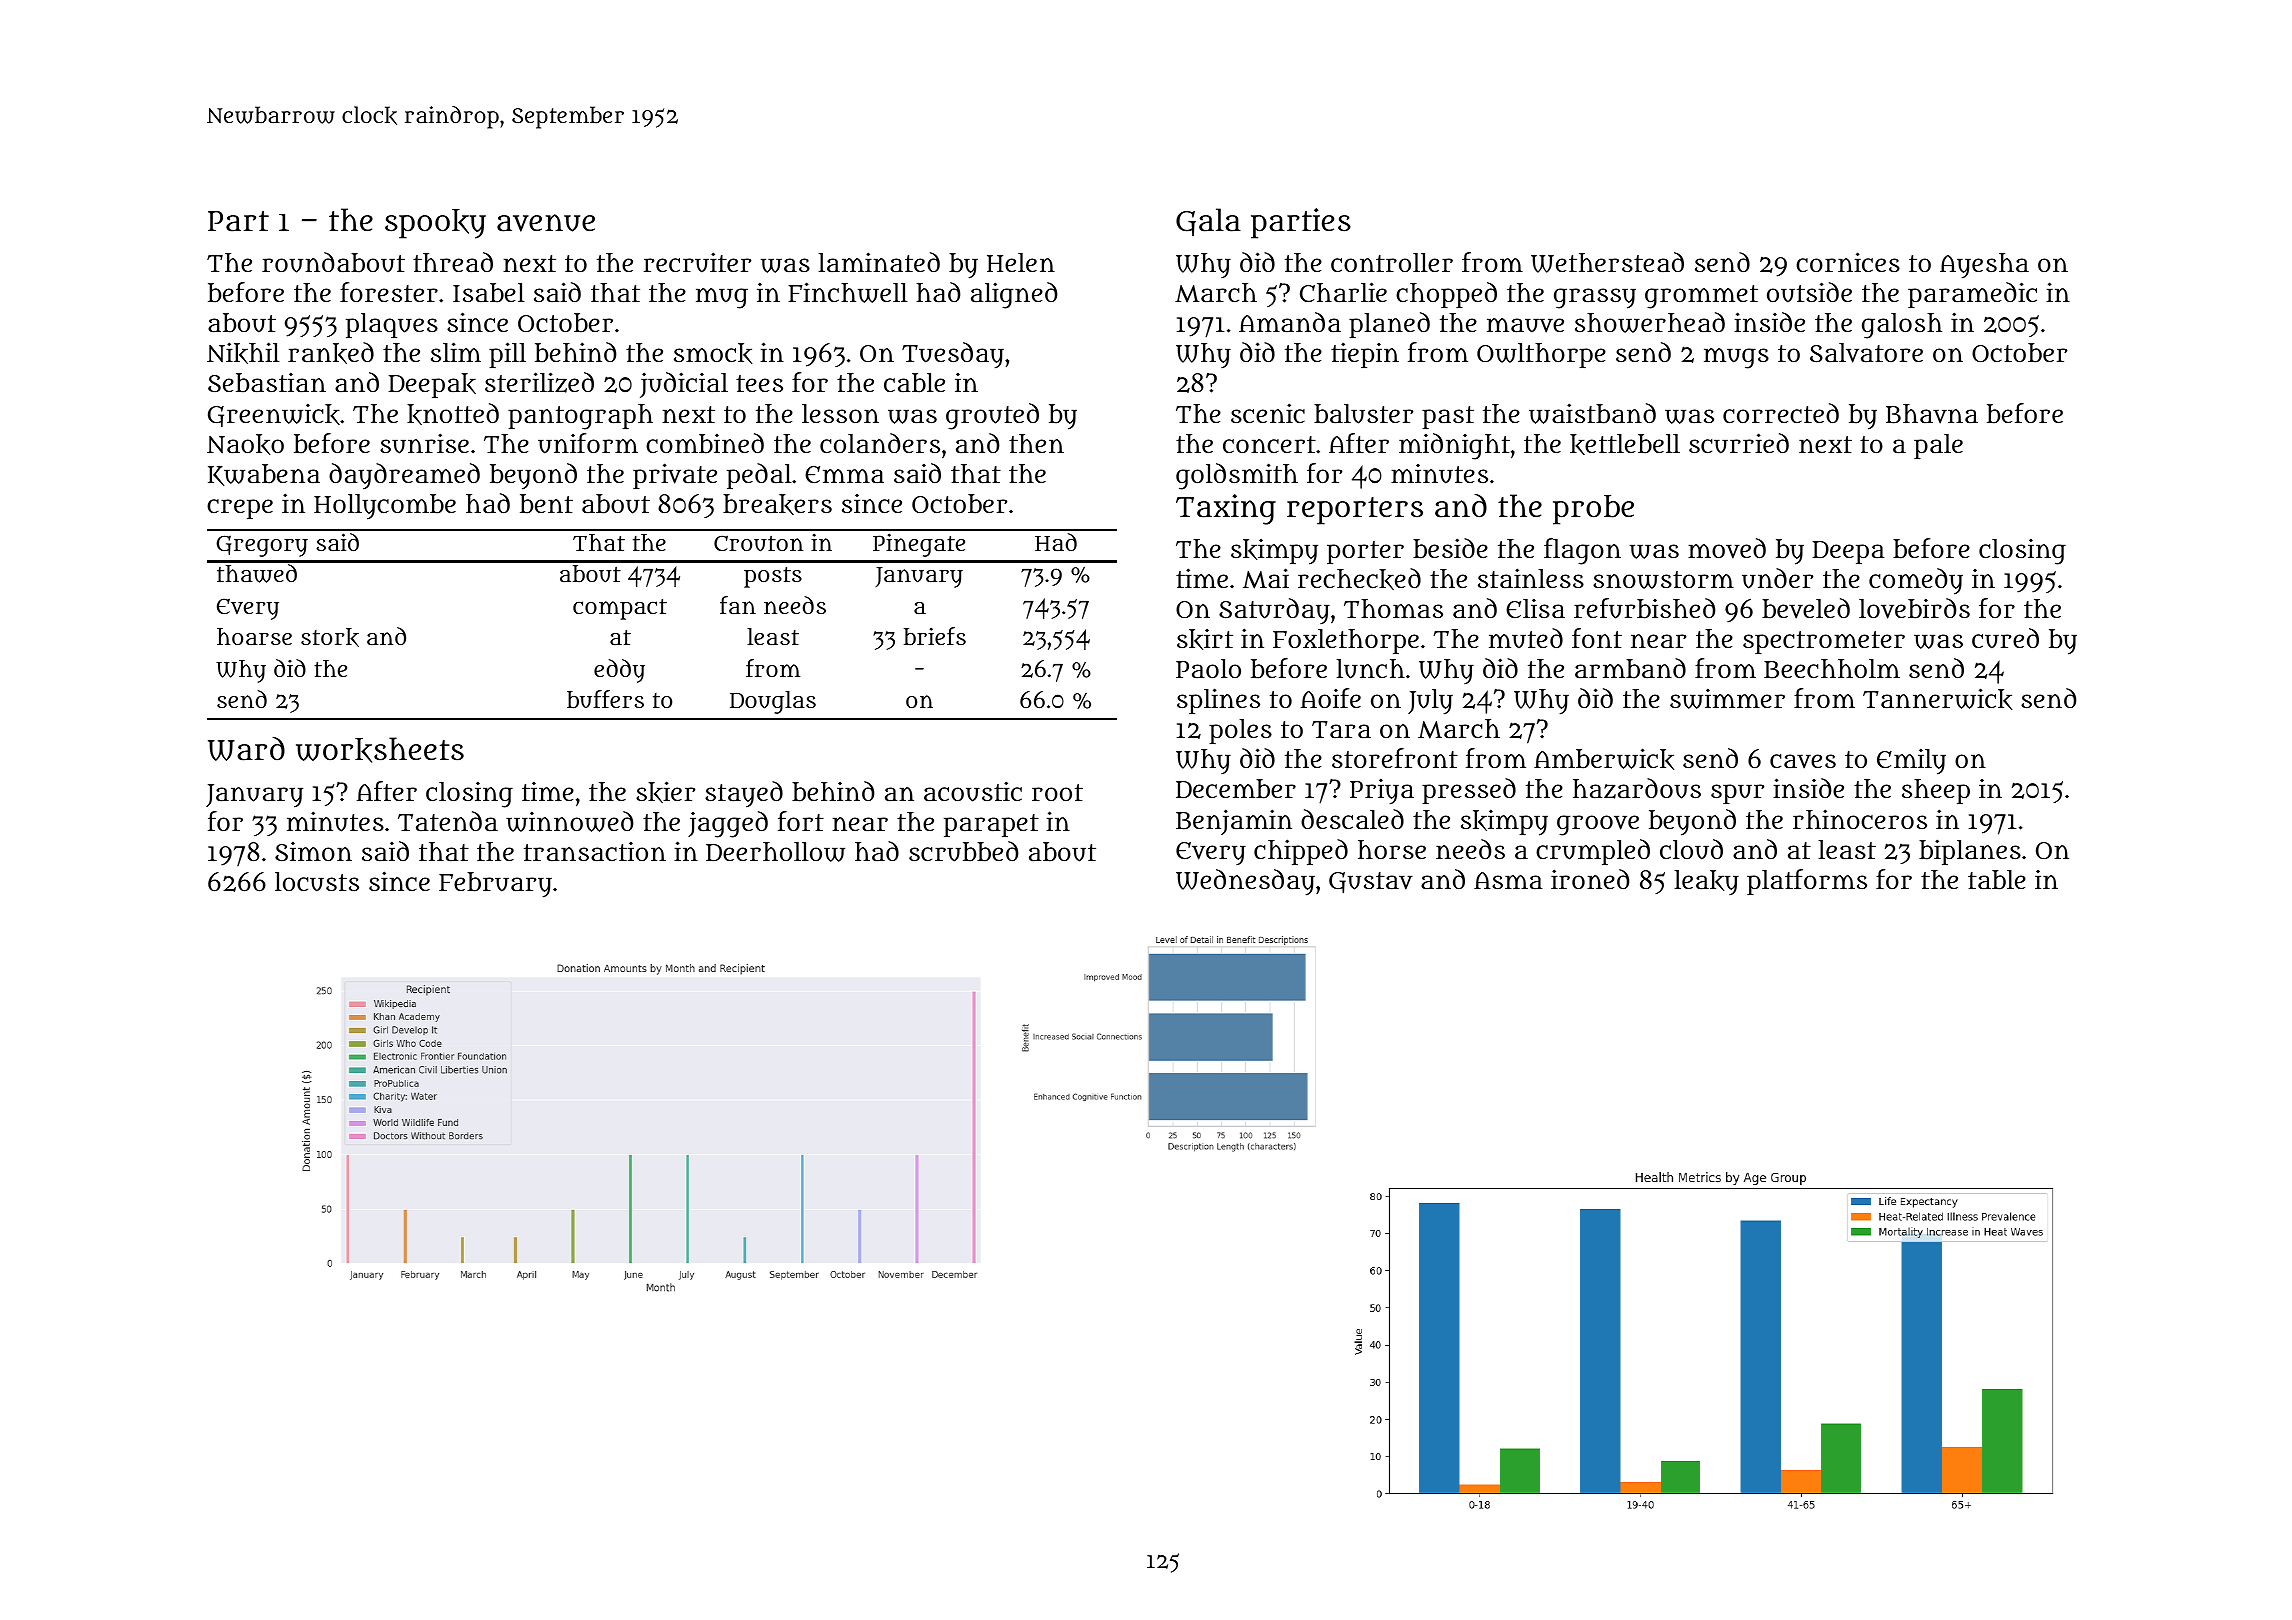  I want to click on swimmer, so click(1727, 699).
